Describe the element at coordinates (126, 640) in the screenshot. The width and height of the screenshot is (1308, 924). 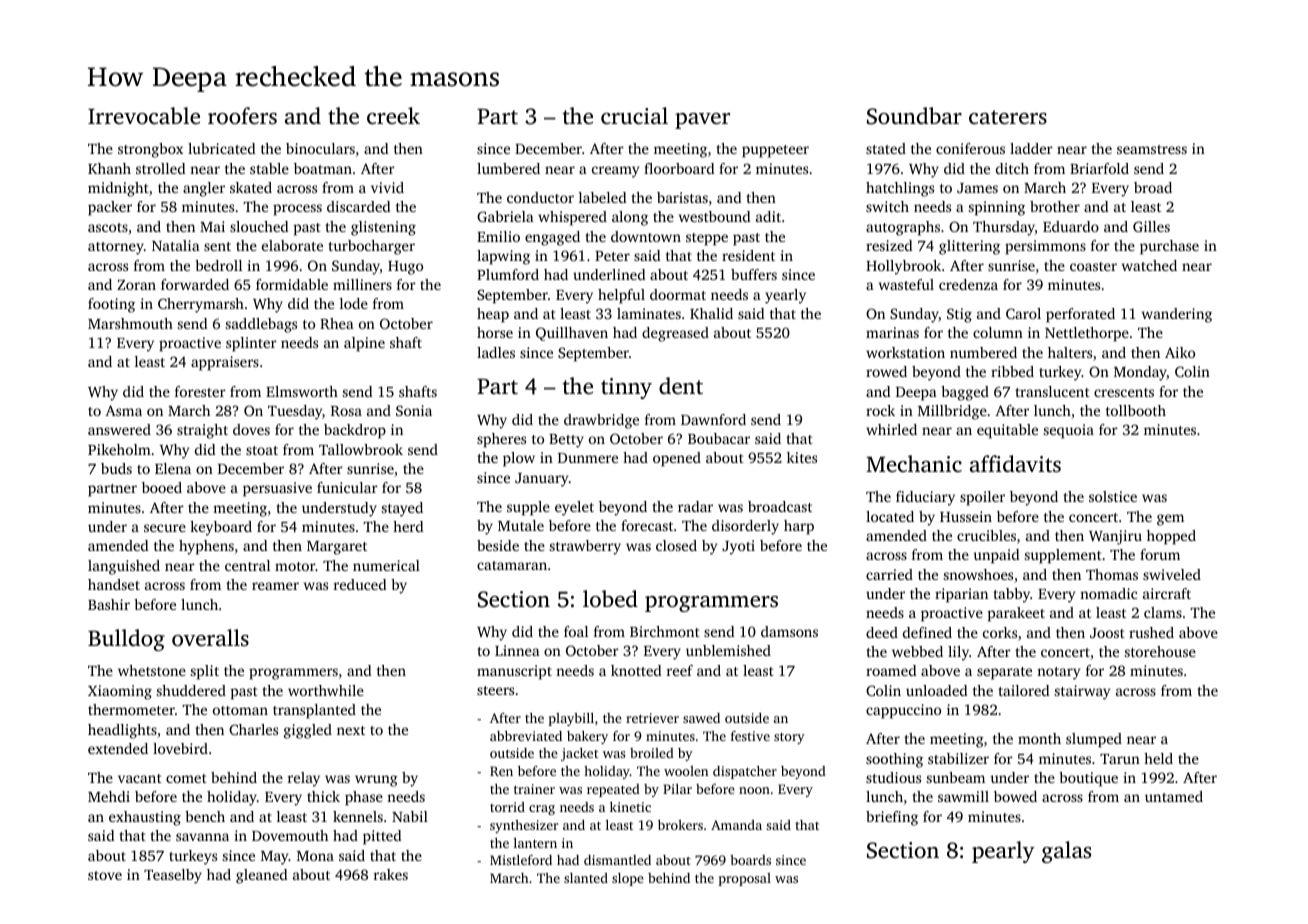
I see `Bulldog` at that location.
